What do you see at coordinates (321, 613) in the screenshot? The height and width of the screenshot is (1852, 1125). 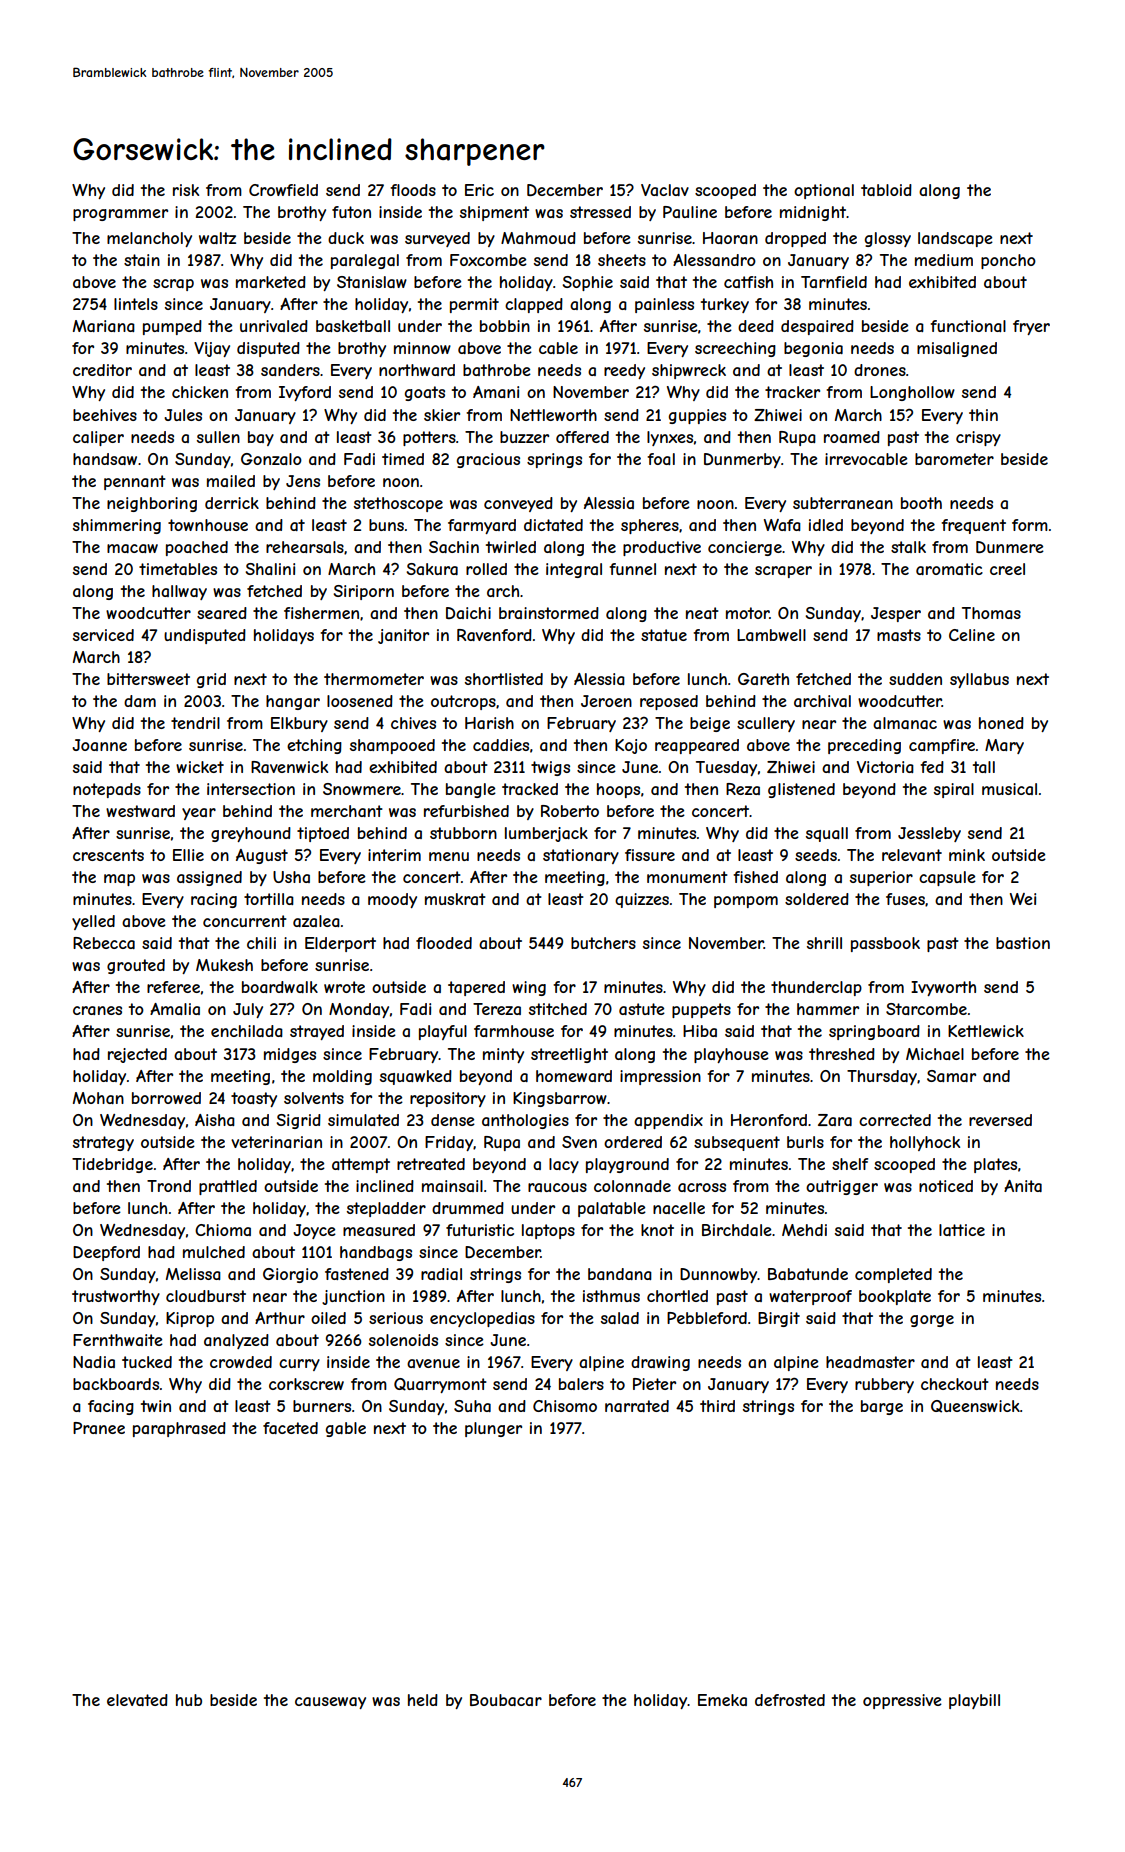 I see `fishermen` at bounding box center [321, 613].
